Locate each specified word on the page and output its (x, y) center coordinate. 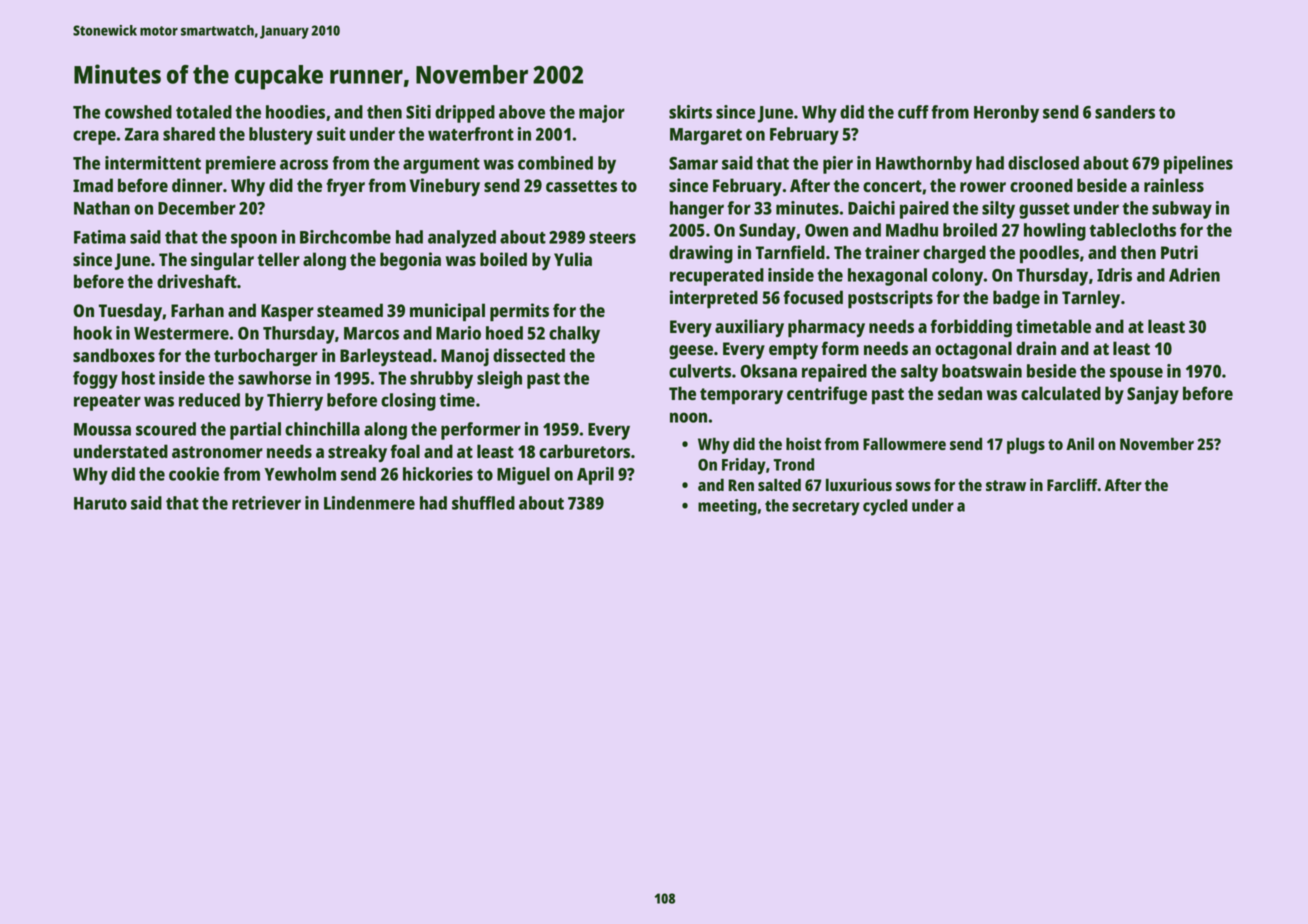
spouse (1136, 374)
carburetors (584, 451)
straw (1006, 485)
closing (408, 402)
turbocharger (266, 357)
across (304, 164)
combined (555, 163)
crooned (1041, 185)
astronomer (217, 452)
